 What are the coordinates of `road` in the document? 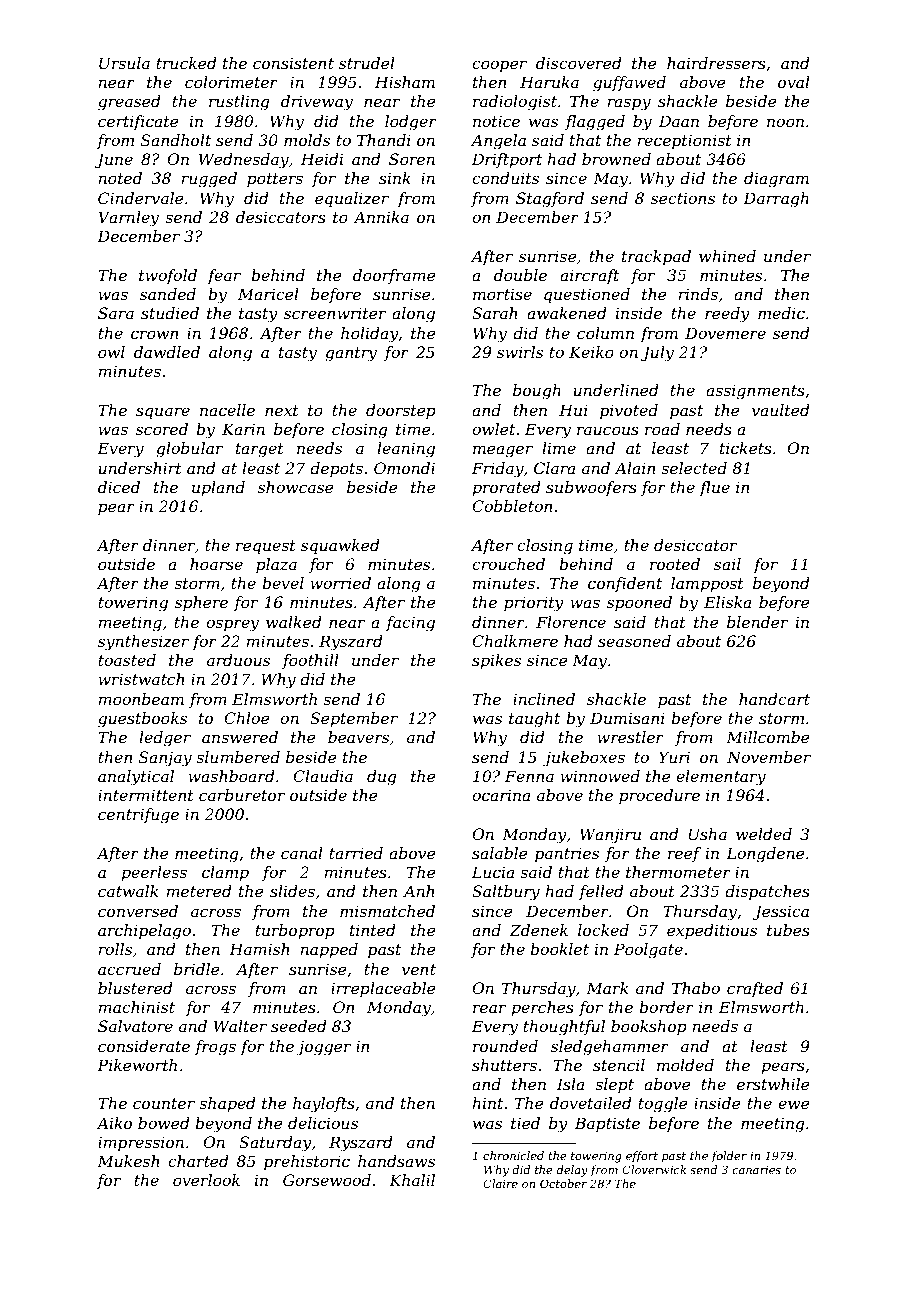 It's located at (662, 429).
